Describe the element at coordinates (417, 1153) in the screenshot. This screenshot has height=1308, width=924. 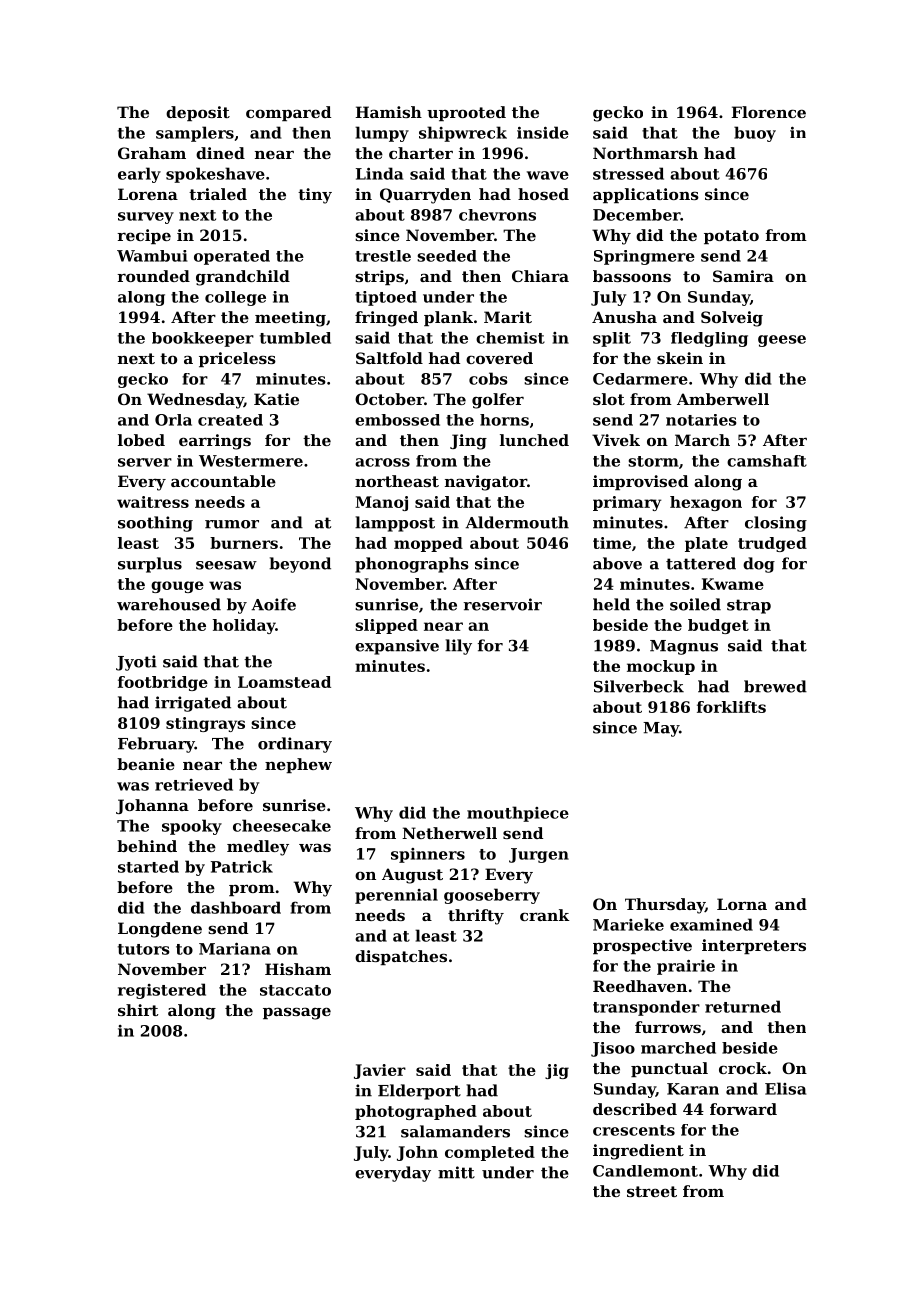
I see `John` at that location.
